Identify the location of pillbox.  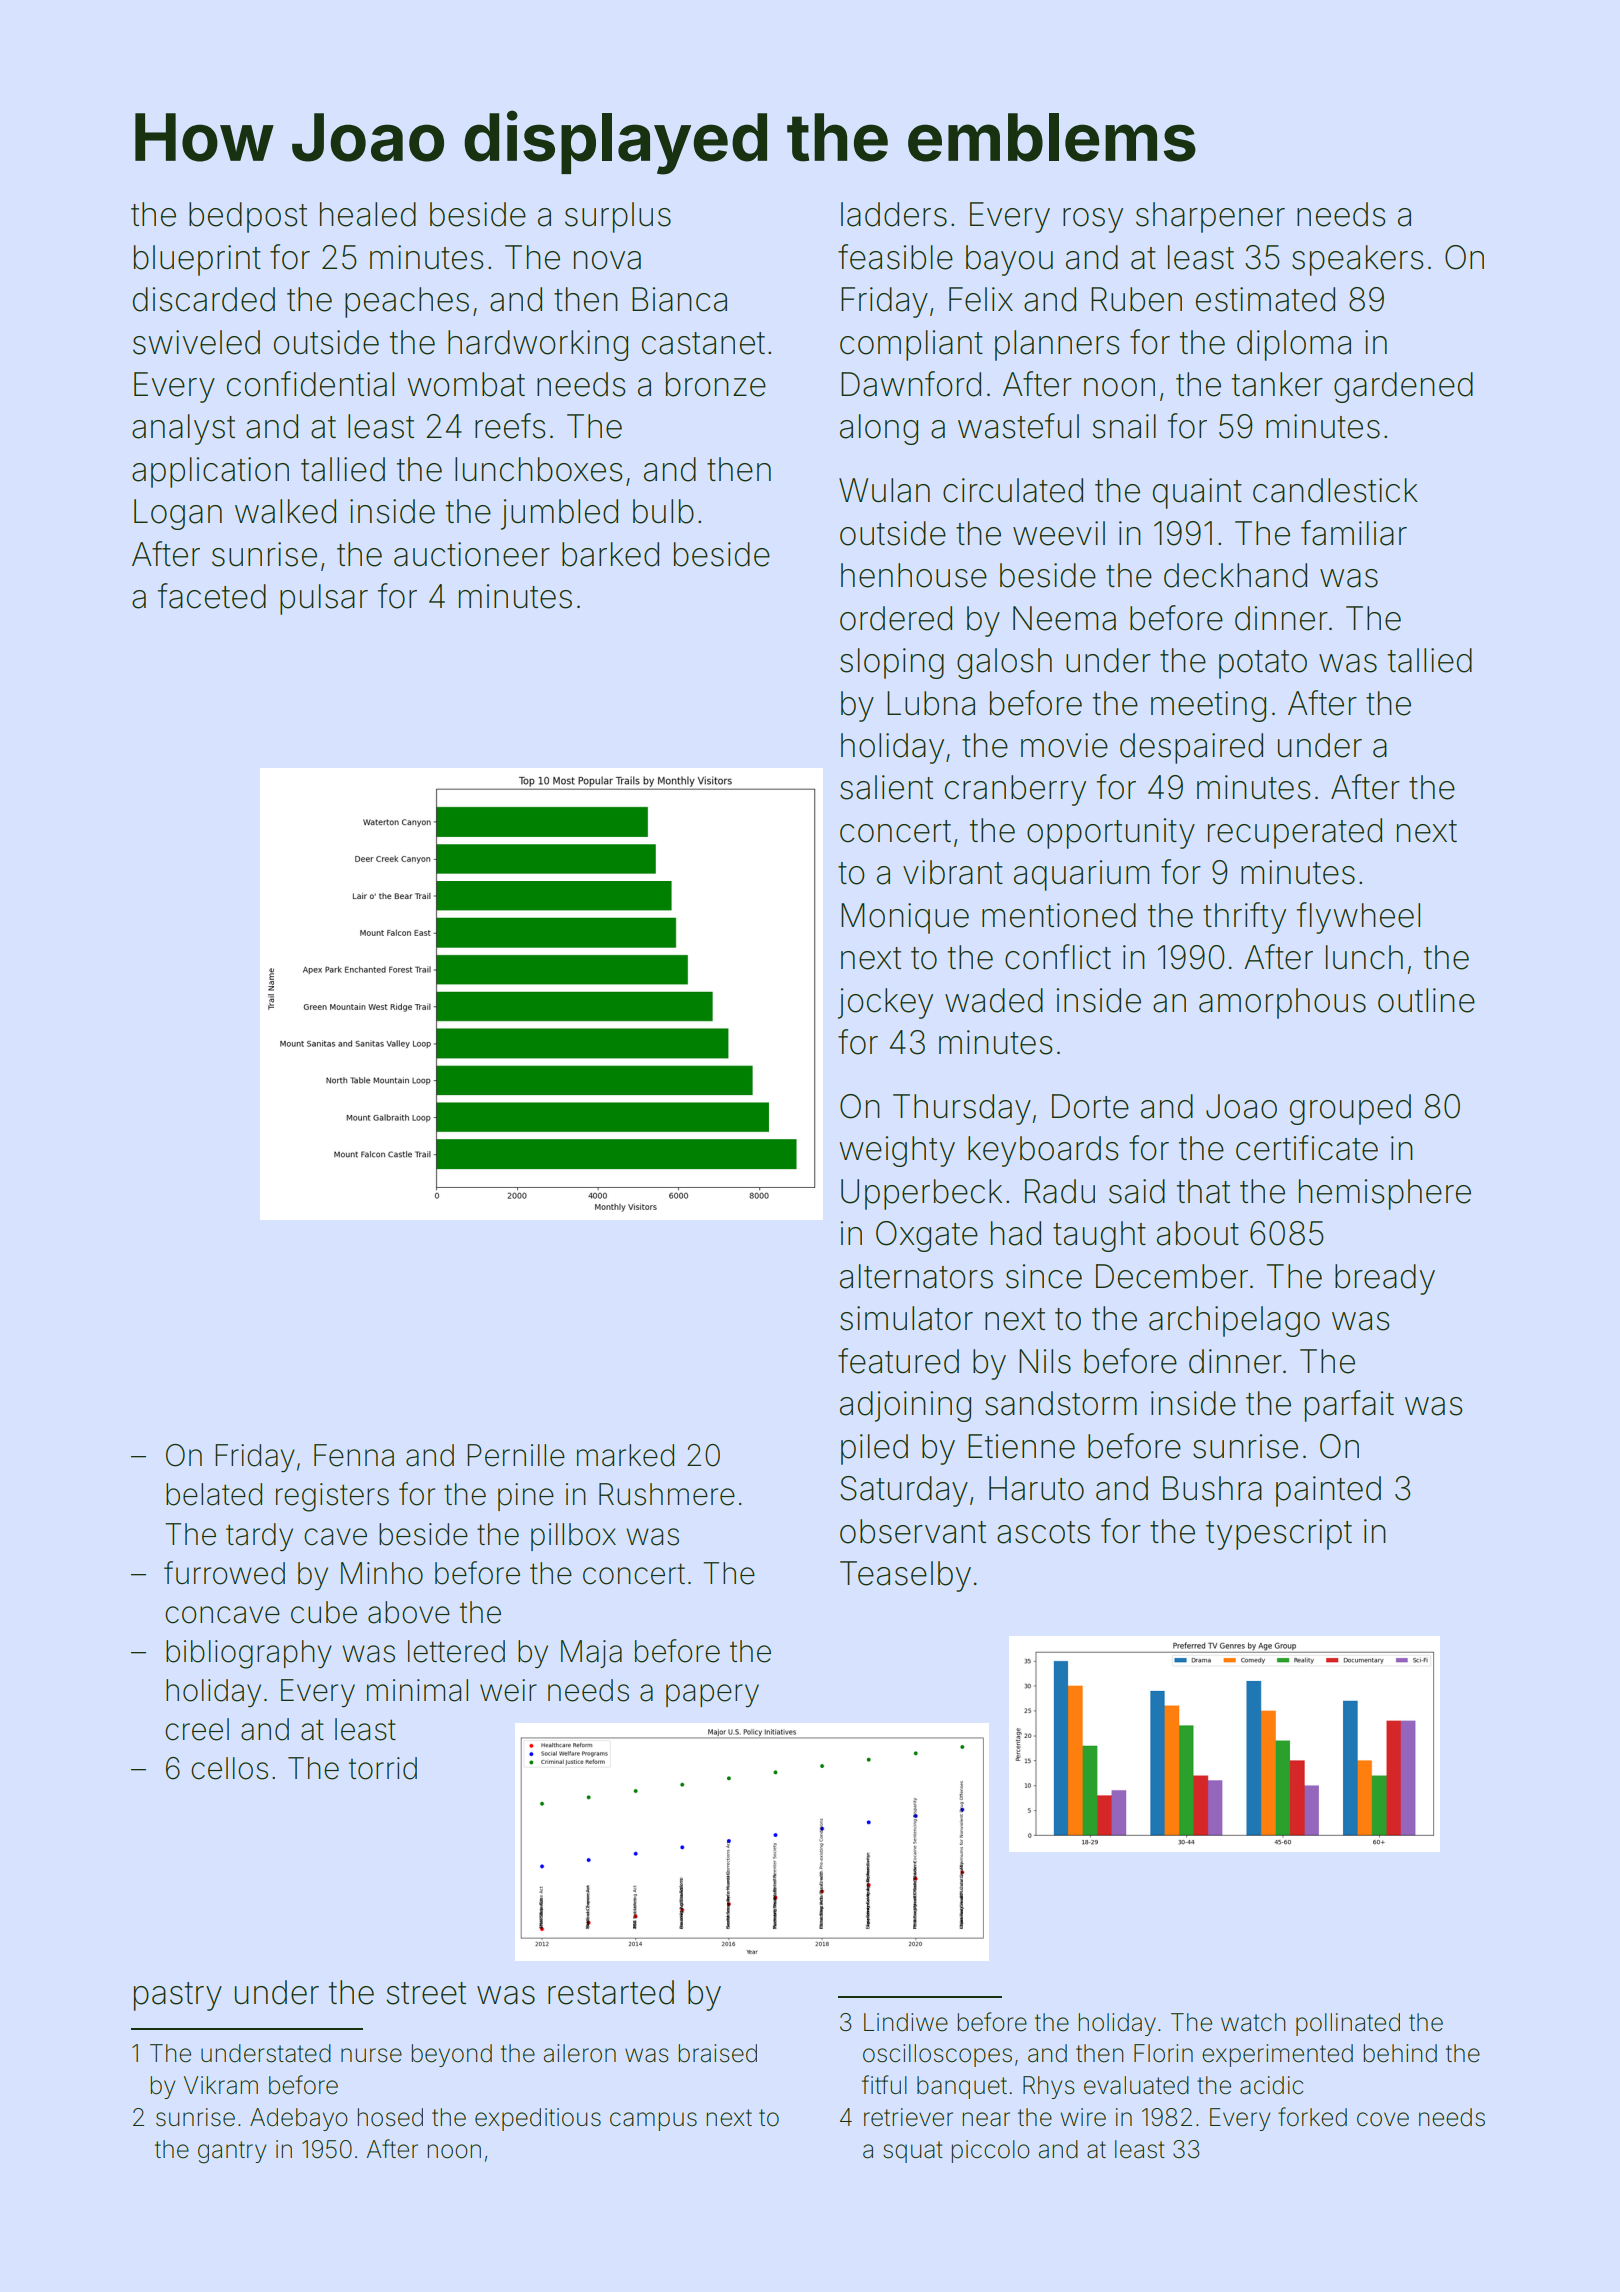
(573, 1537).
